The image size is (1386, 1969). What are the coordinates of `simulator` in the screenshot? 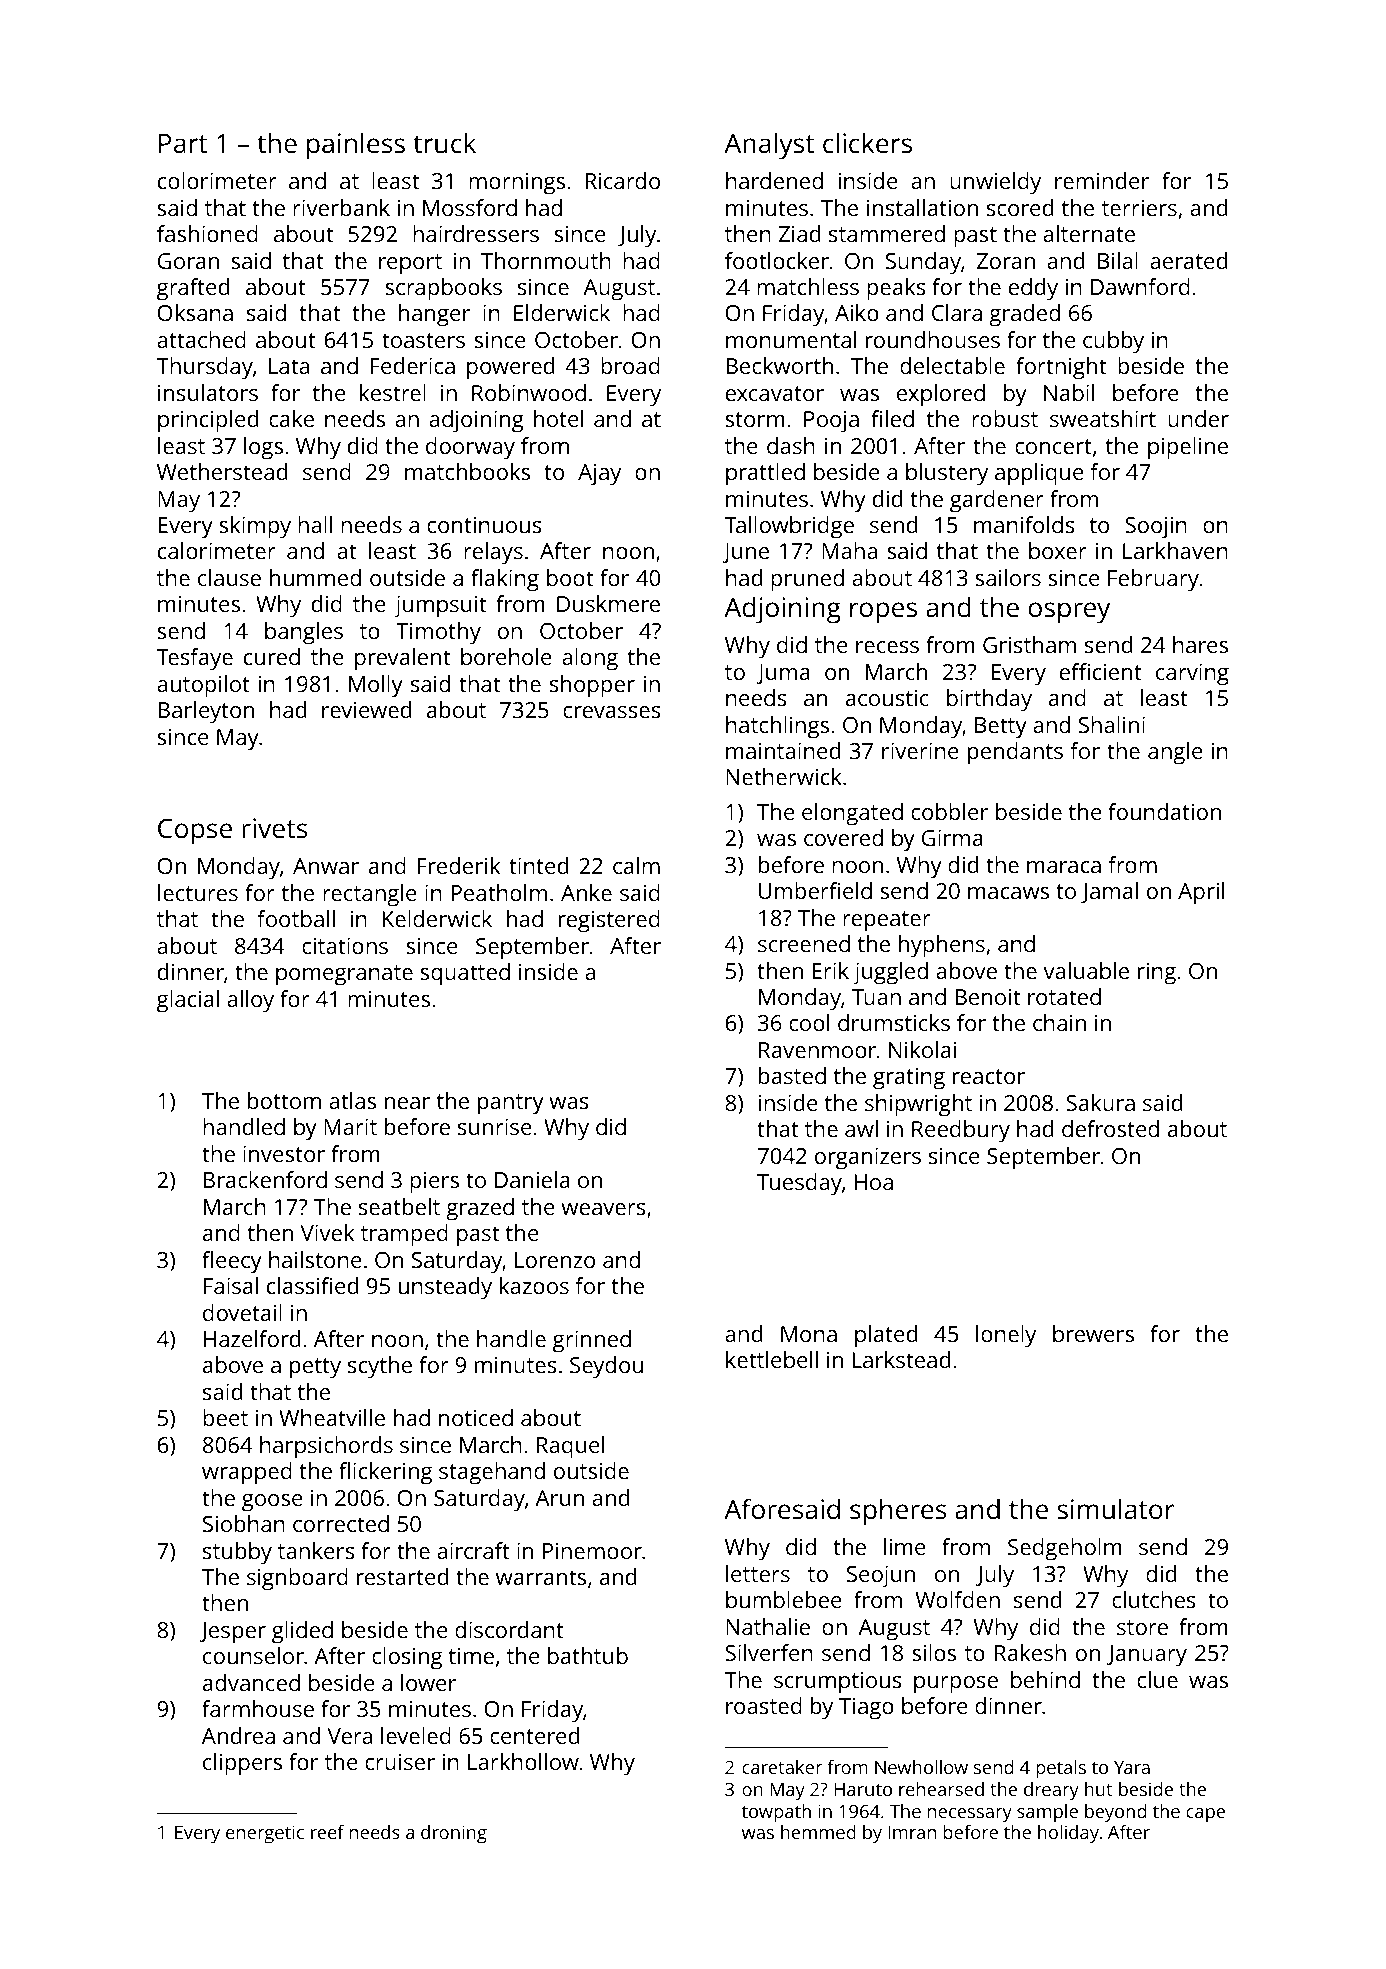 It's located at (1115, 1508).
